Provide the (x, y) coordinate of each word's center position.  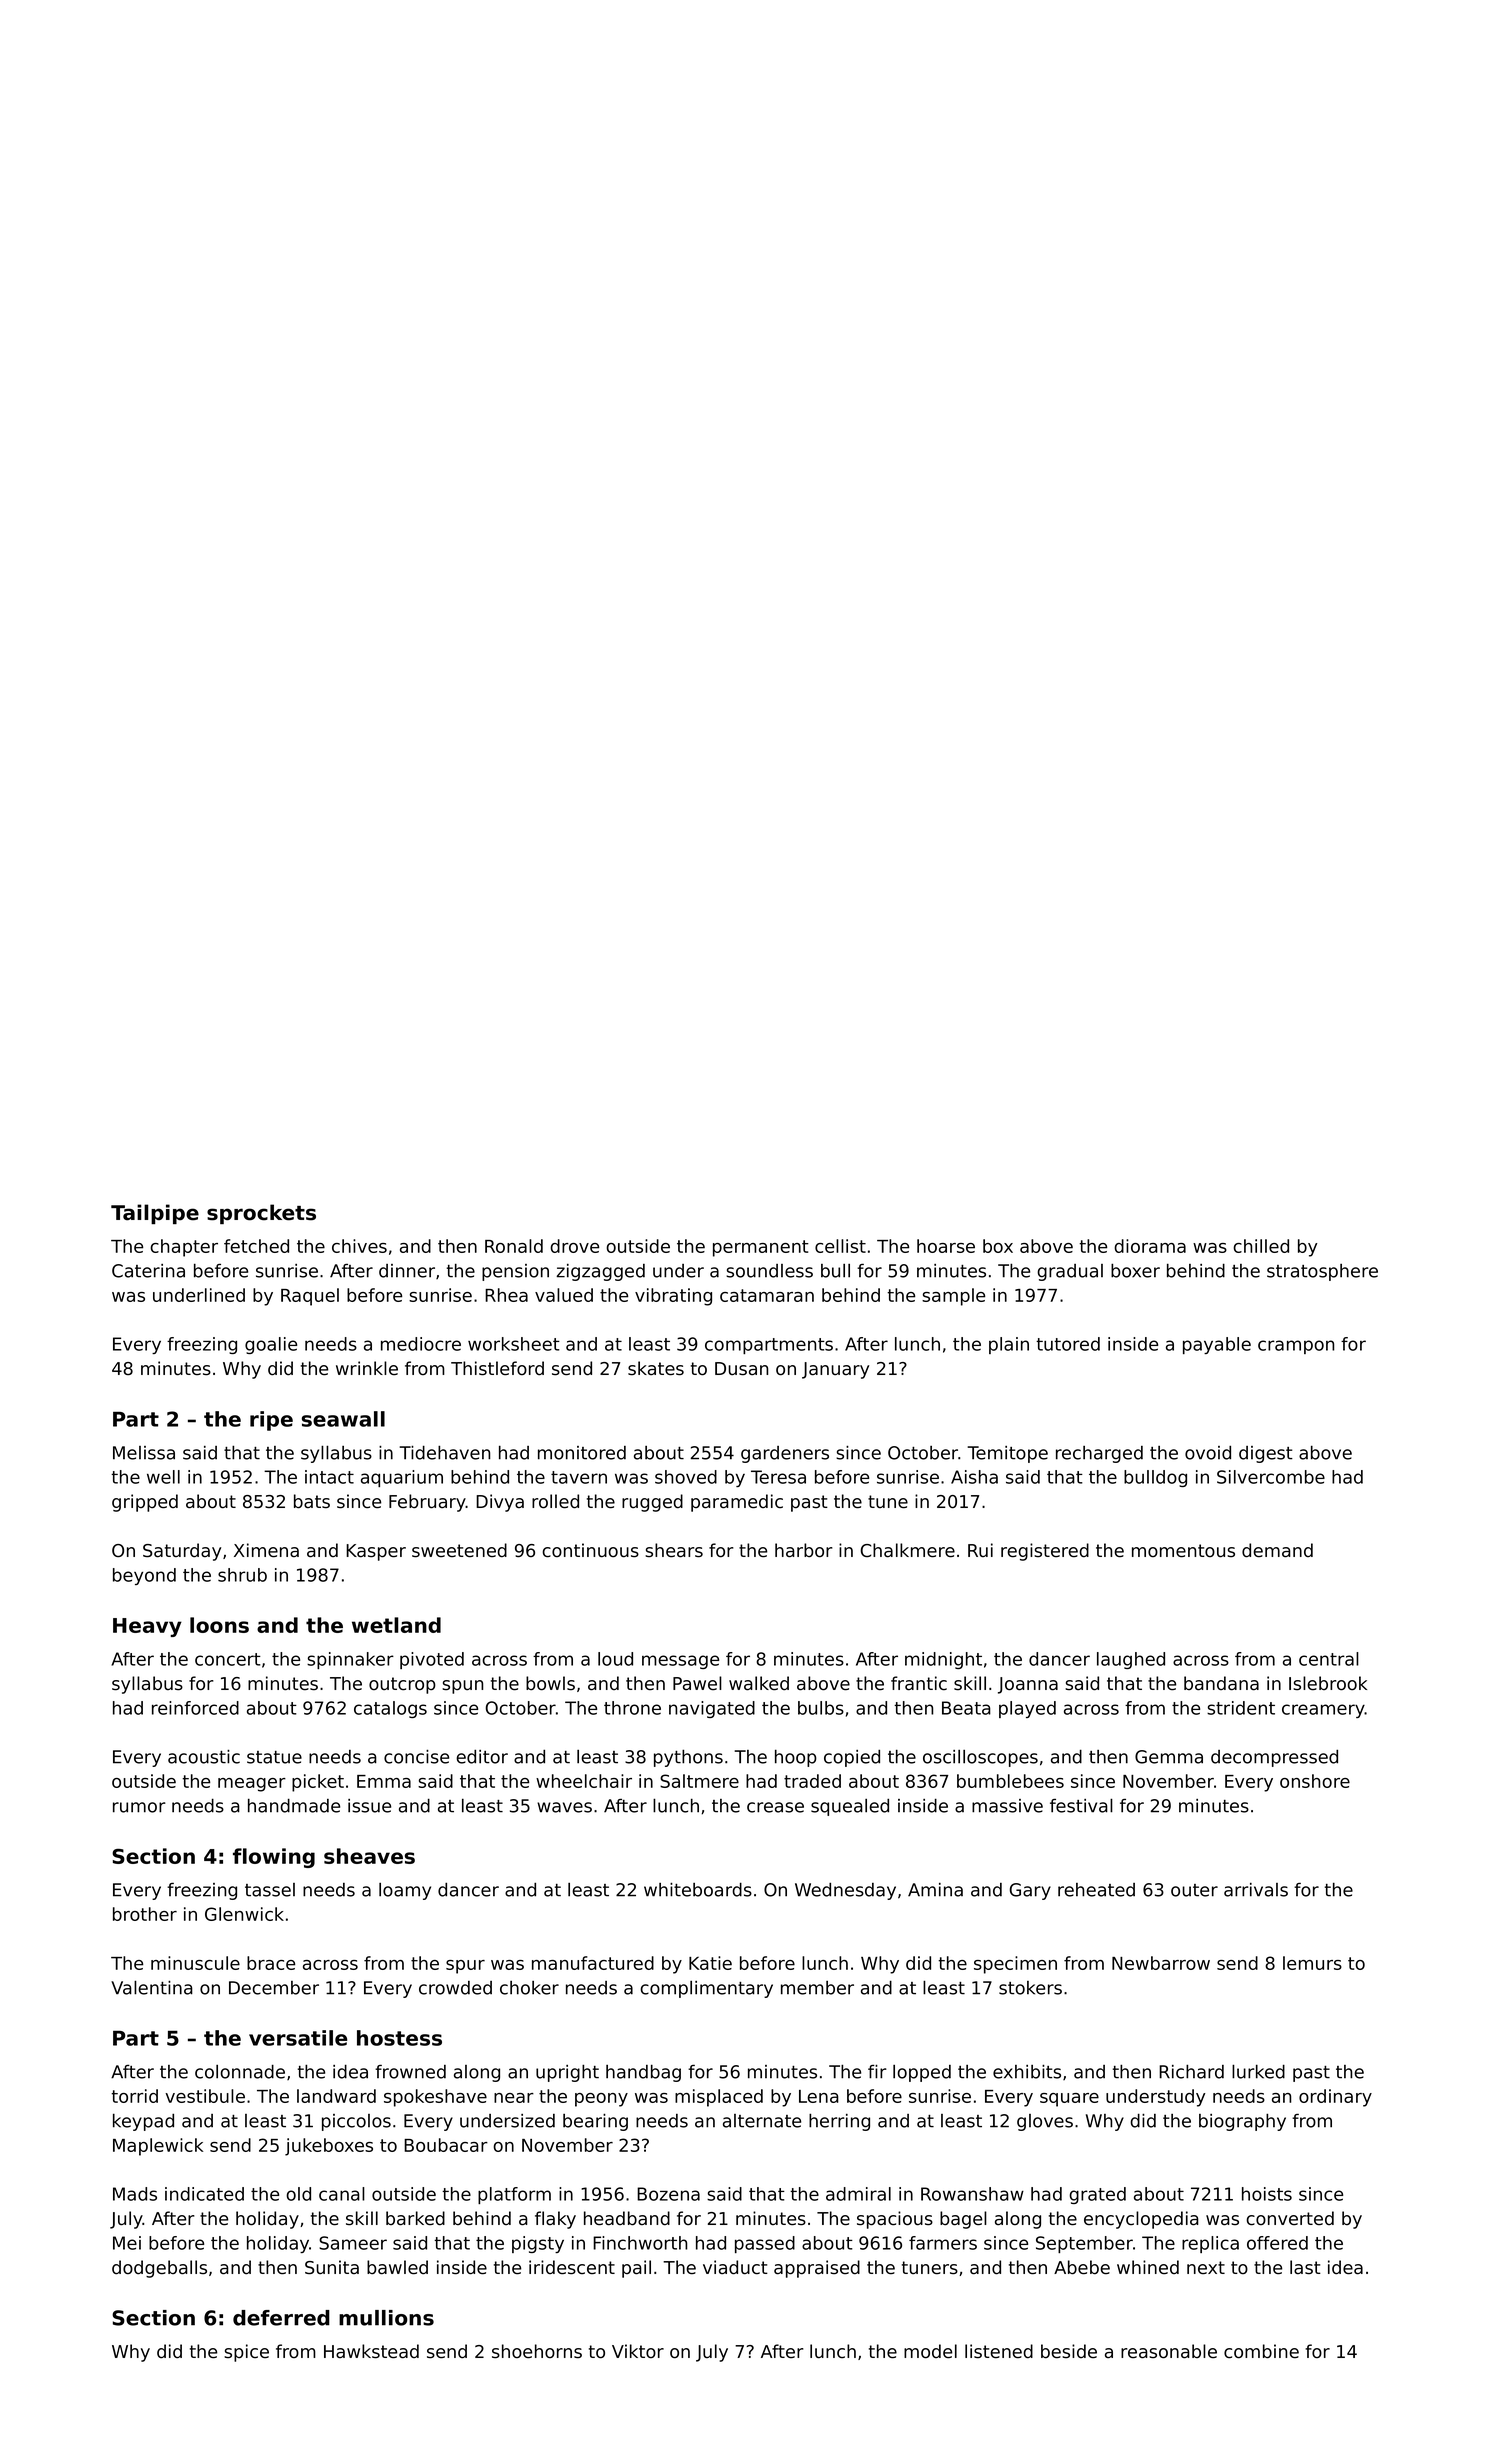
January (835, 1370)
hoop (796, 1758)
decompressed (1274, 1758)
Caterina (148, 1271)
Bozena (668, 2194)
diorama (1150, 1246)
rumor (139, 1807)
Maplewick (158, 2147)
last (1305, 2267)
